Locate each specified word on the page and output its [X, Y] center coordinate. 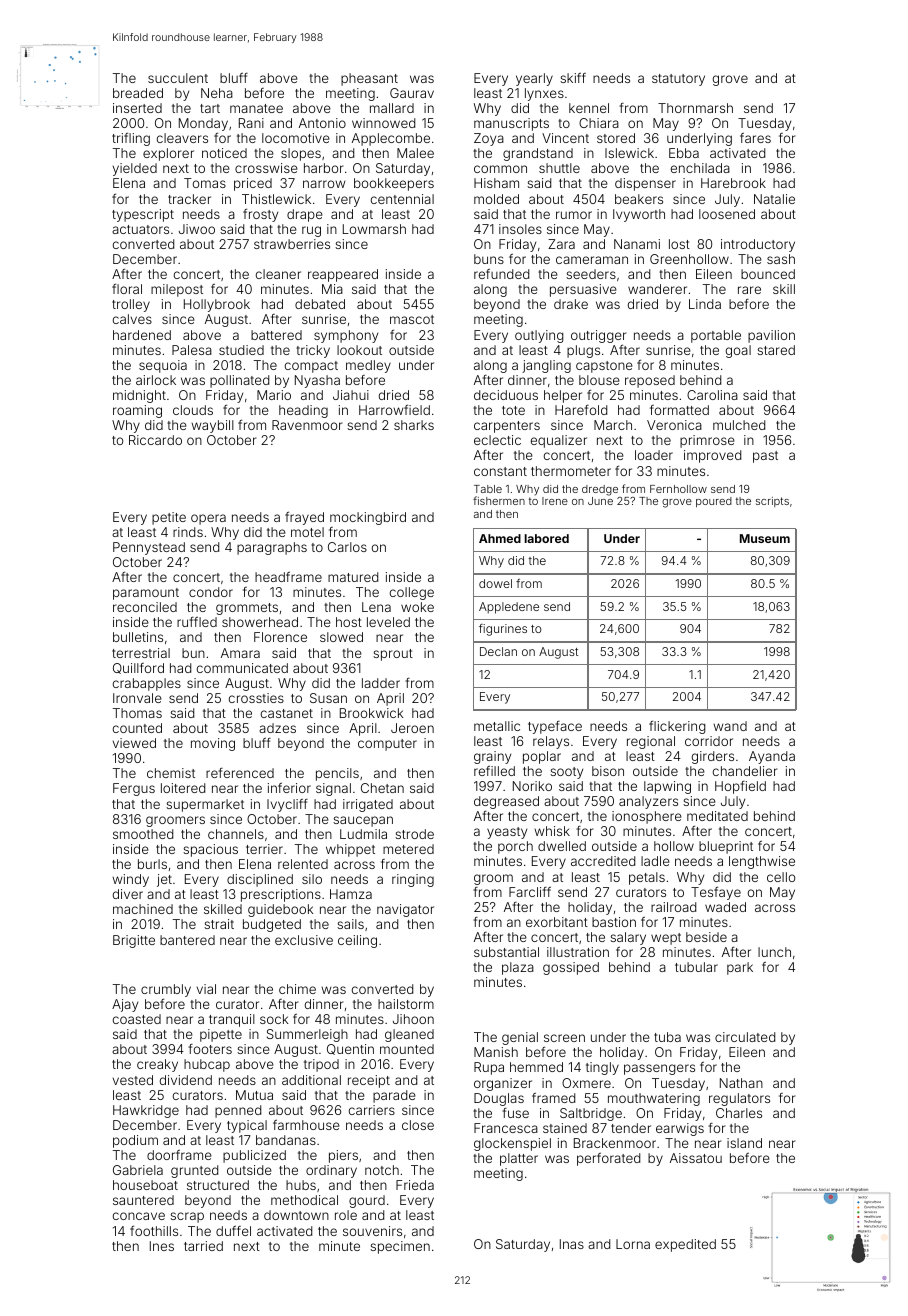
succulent [178, 78]
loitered [183, 788]
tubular [696, 967]
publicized [254, 1156]
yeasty [507, 833]
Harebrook [733, 183]
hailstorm [406, 1004]
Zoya [489, 139]
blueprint [726, 847]
